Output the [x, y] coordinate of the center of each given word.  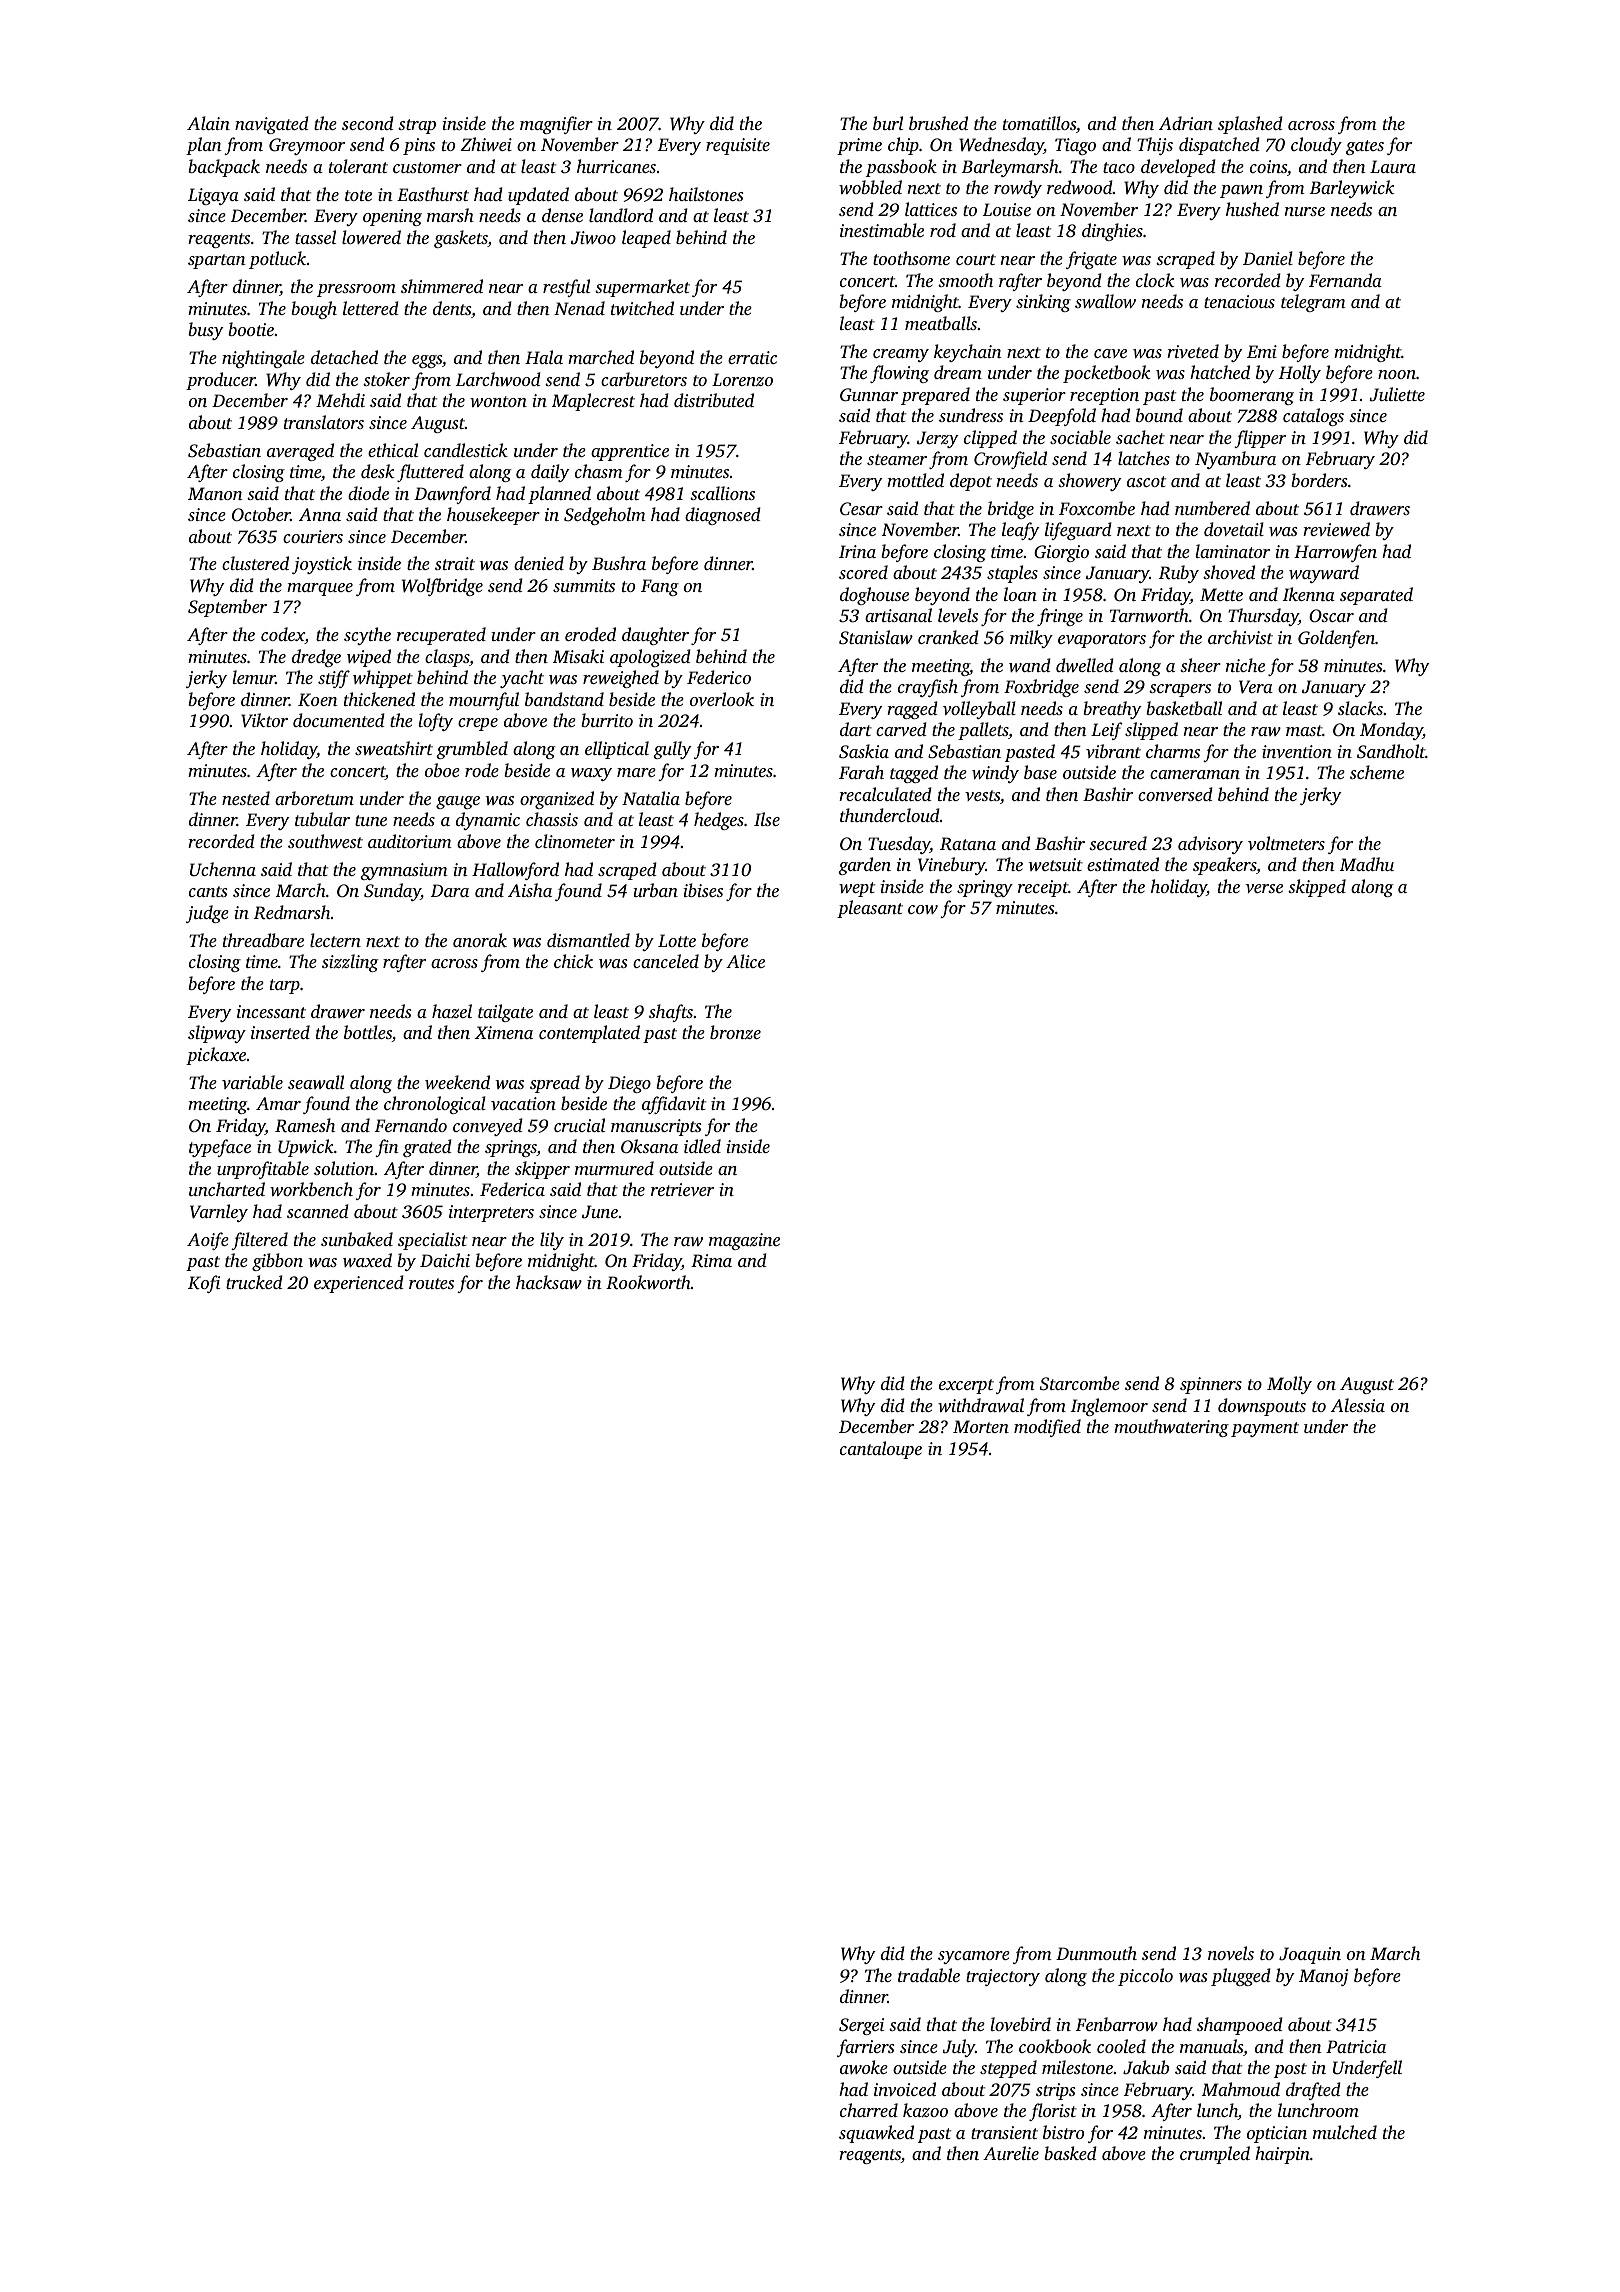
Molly [1289, 1385]
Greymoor [307, 146]
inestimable [882, 230]
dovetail [1234, 529]
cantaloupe [881, 1450]
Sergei [861, 2026]
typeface [220, 1148]
